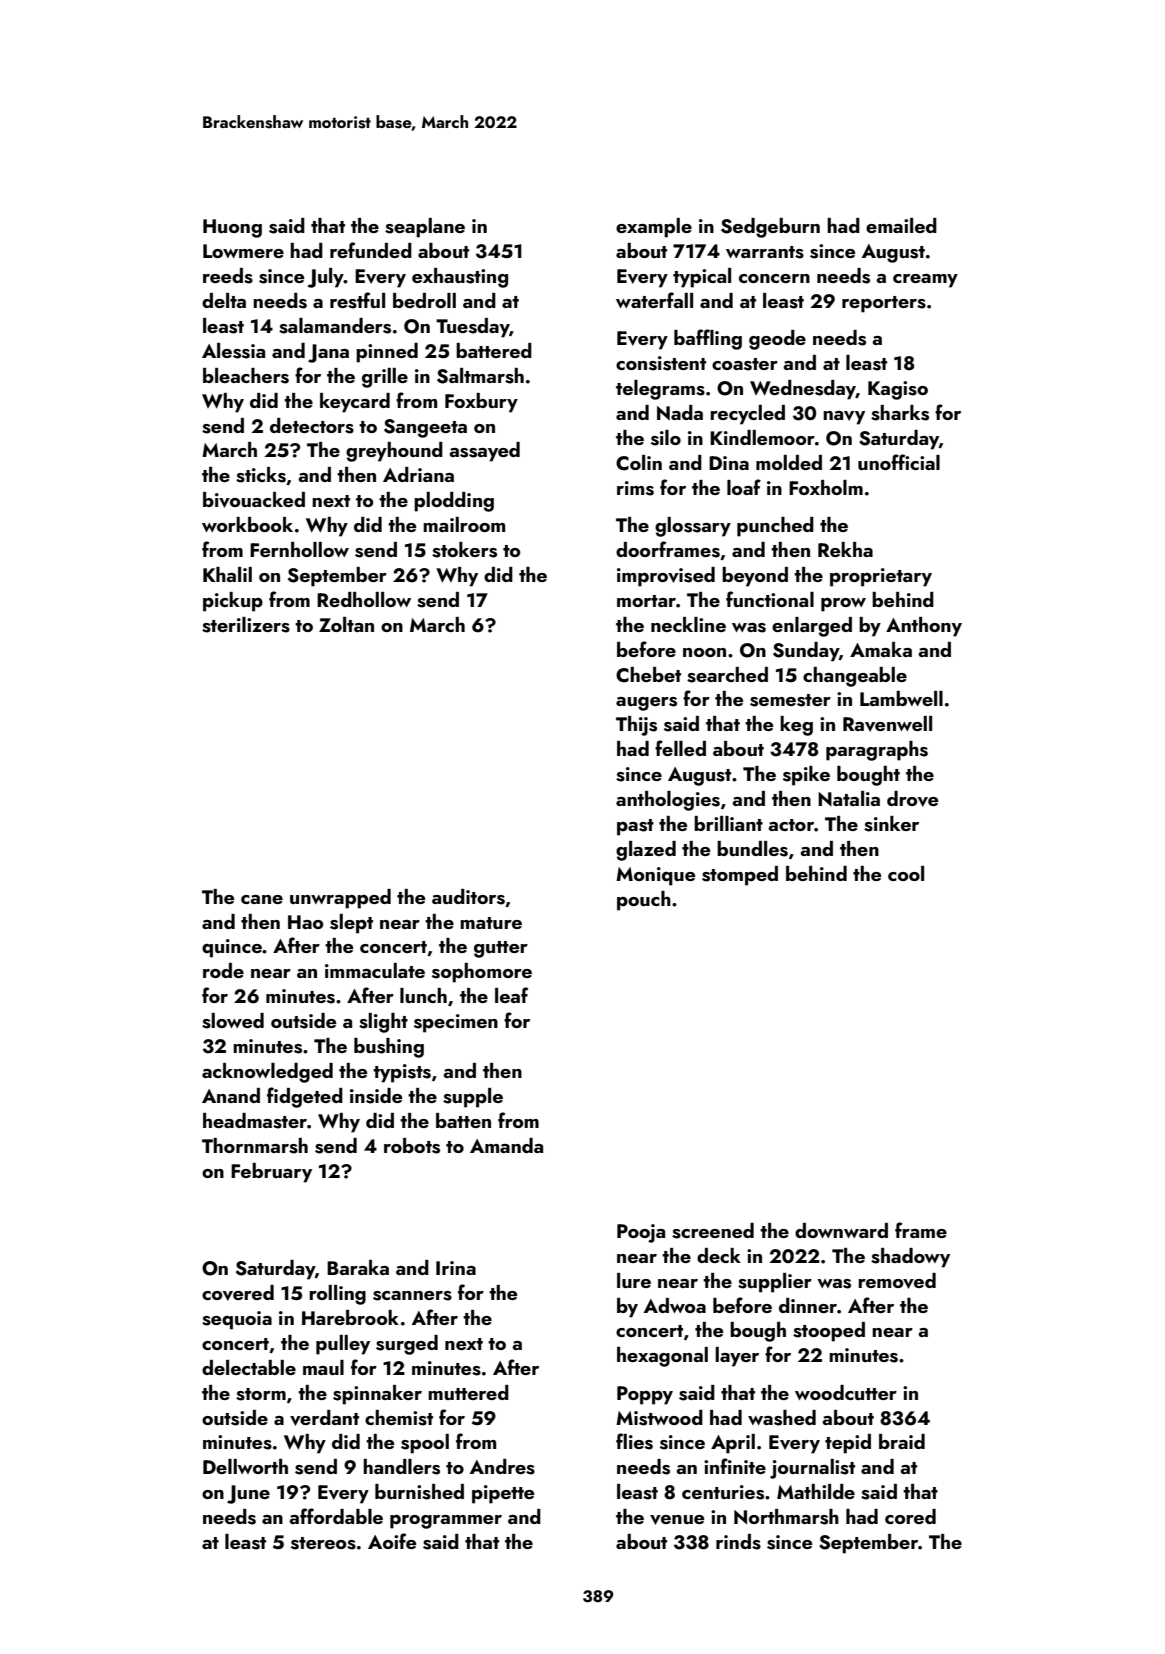 The width and height of the document is (1165, 1654). Describe the element at coordinates (425, 228) in the document. I see `seaplane` at that location.
